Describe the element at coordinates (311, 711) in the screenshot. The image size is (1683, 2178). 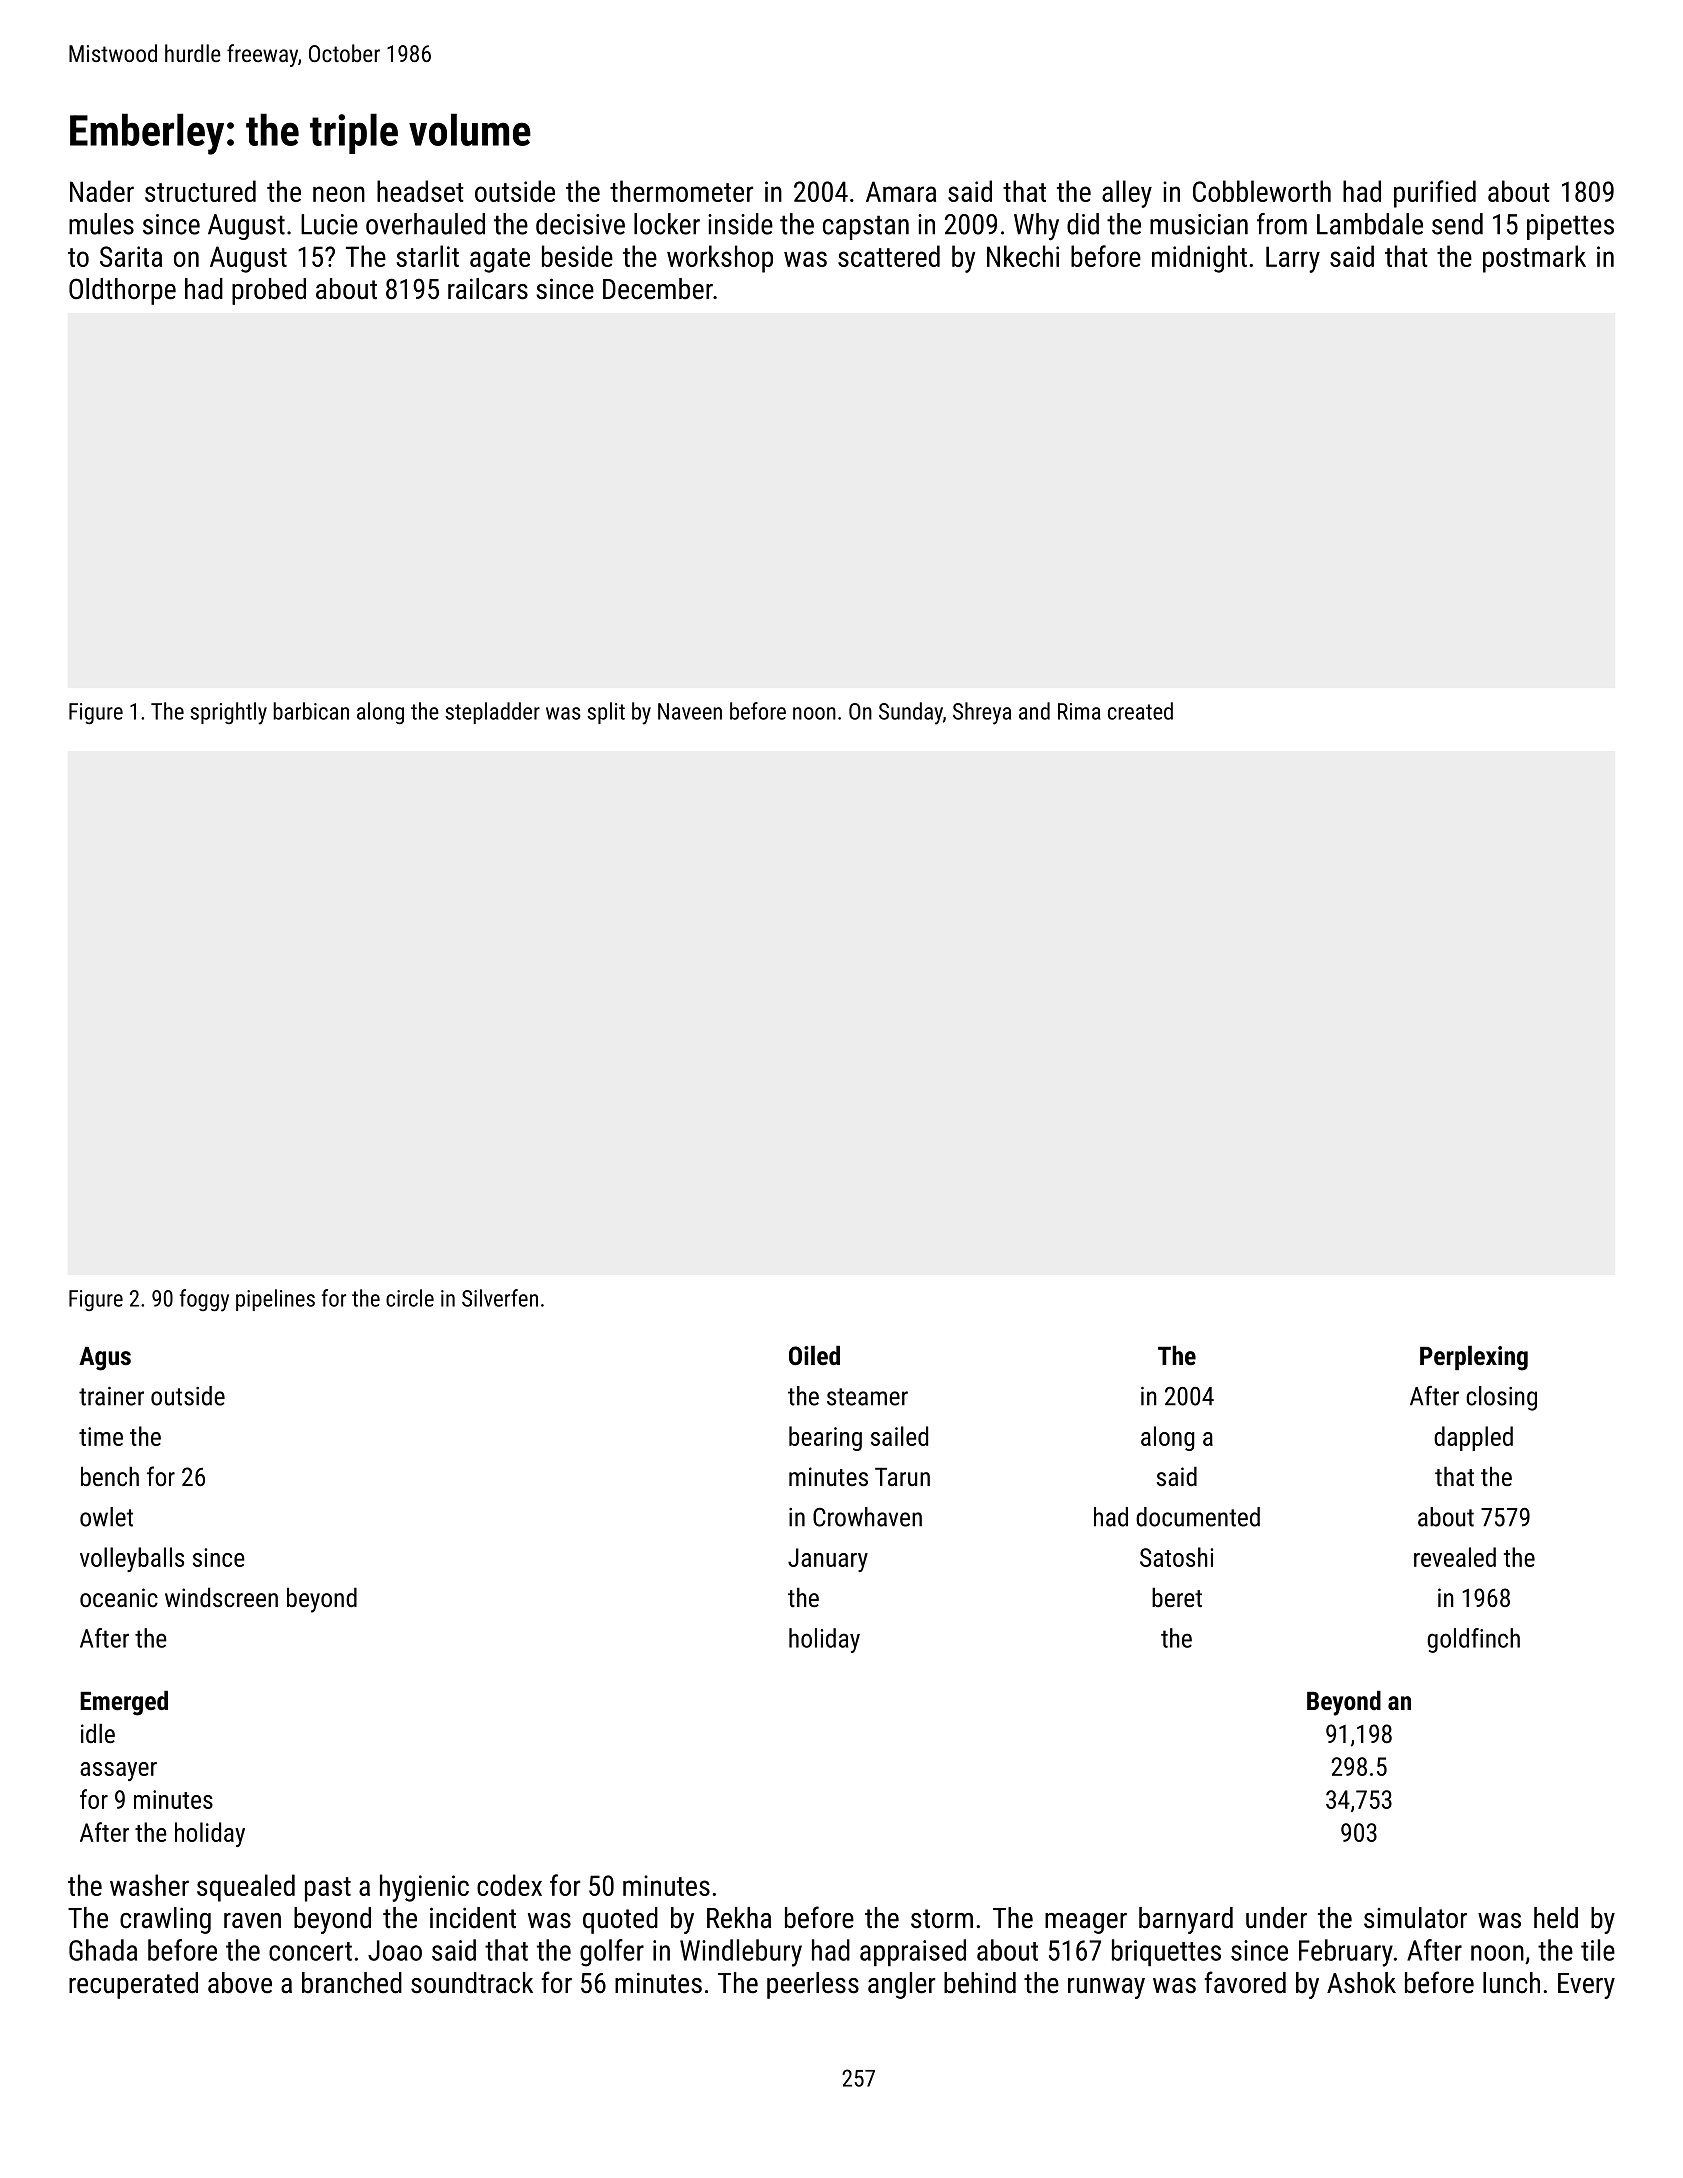
I see `barbican` at that location.
